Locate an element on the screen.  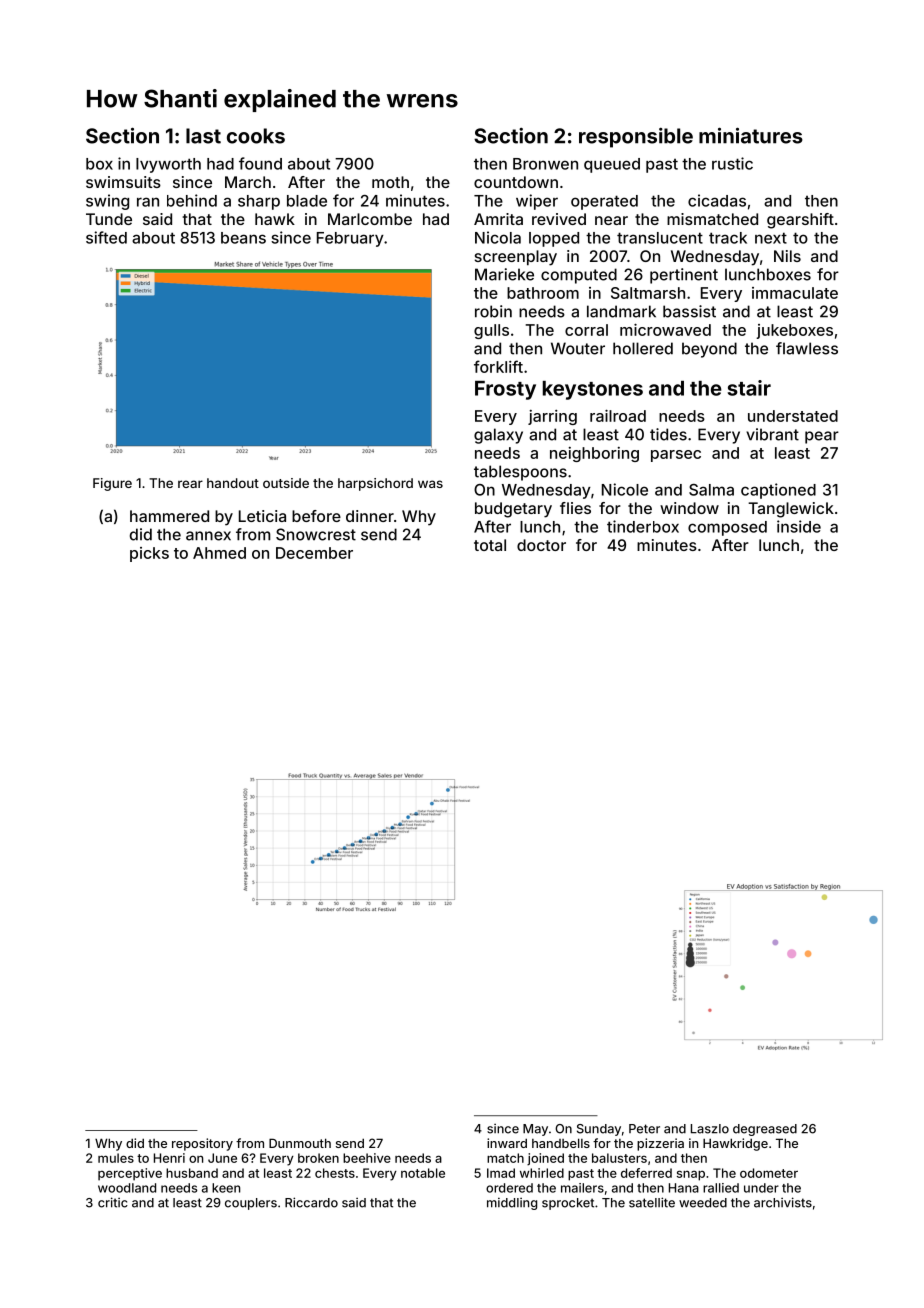
Marlcombe is located at coordinates (370, 219).
